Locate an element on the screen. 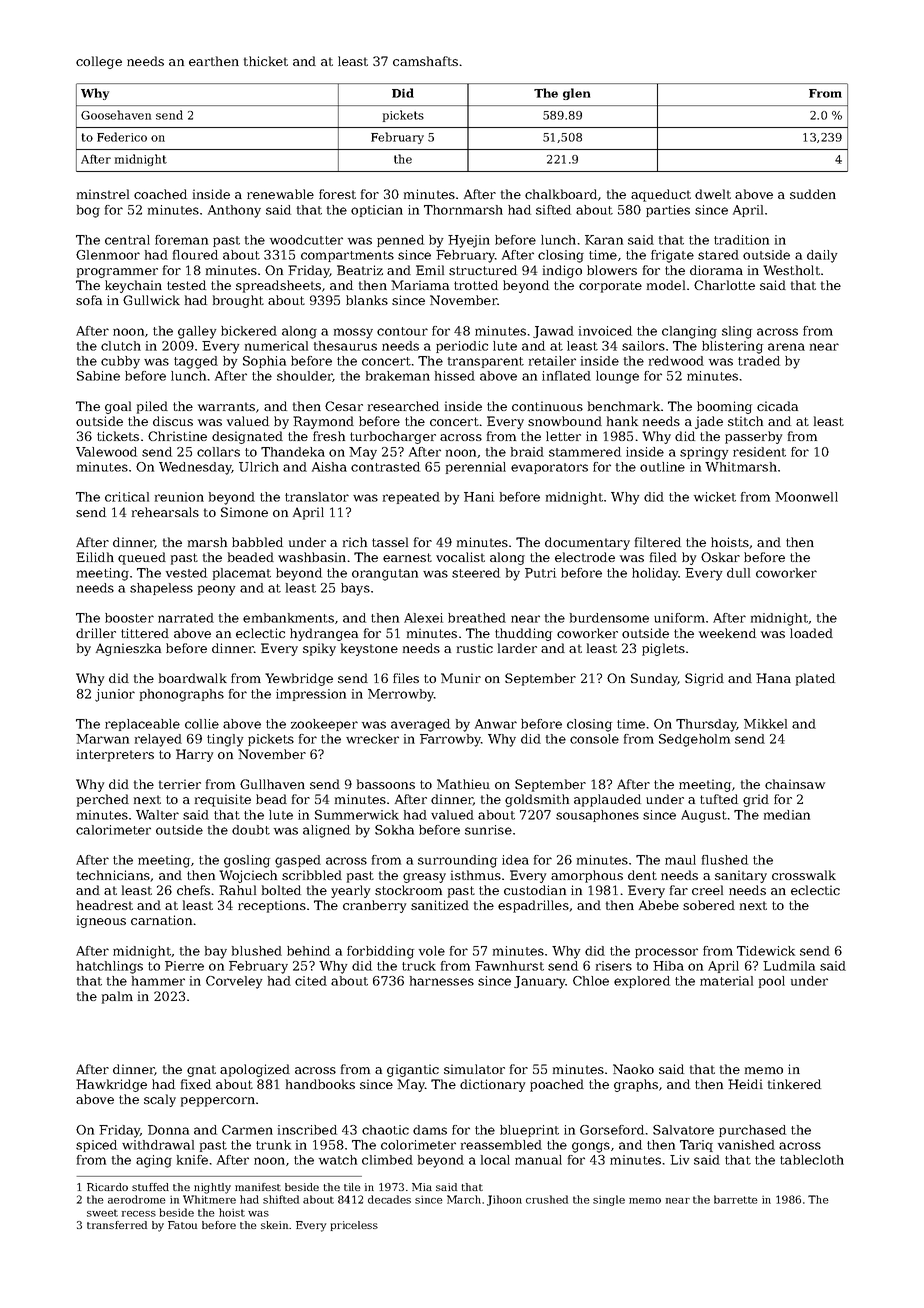  idea is located at coordinates (515, 860).
